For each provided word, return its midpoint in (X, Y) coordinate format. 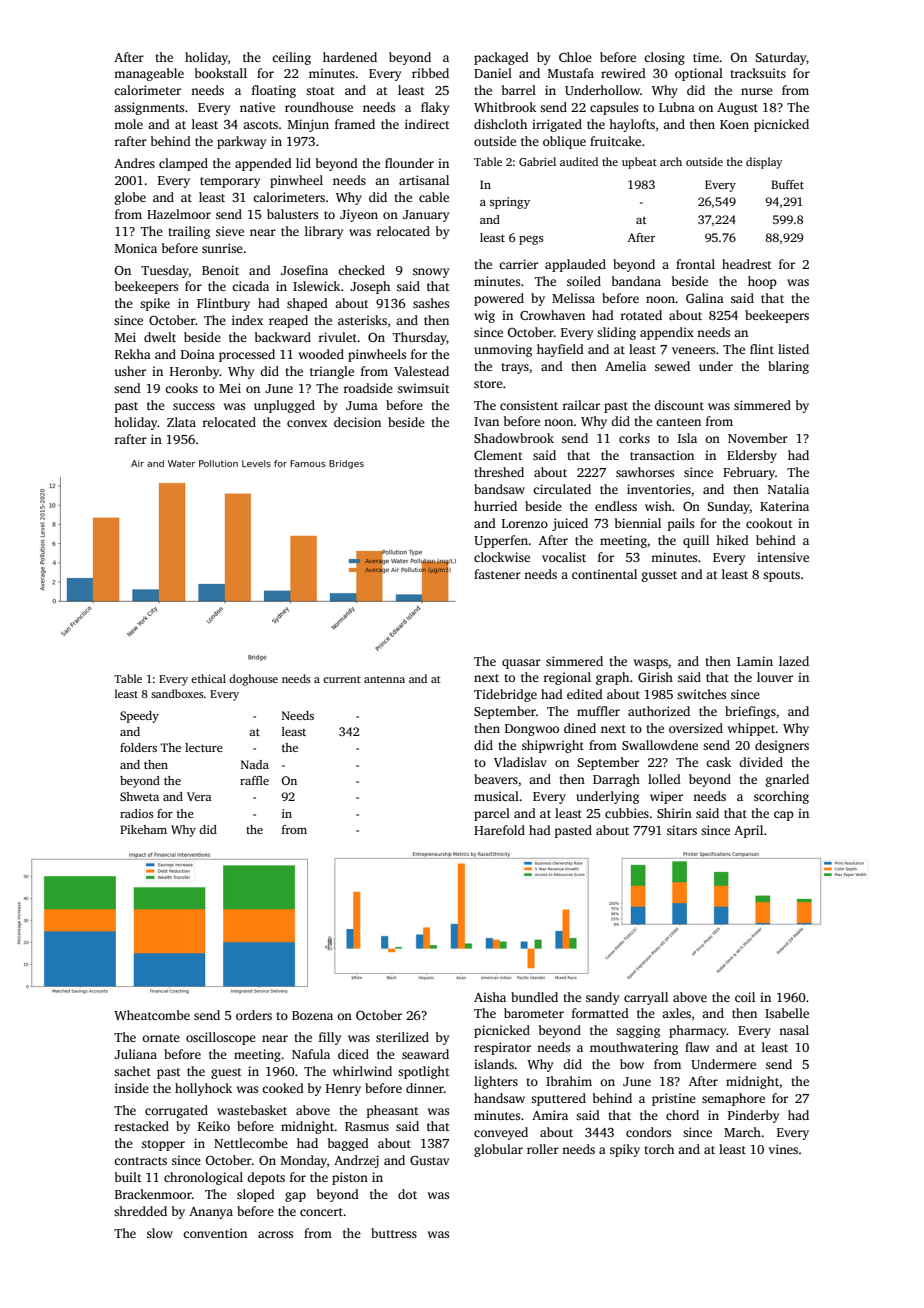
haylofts (632, 125)
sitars (682, 830)
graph (612, 678)
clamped (183, 164)
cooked (283, 1088)
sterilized (402, 1037)
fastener (497, 574)
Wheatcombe (152, 1015)
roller (543, 1149)
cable (434, 197)
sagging (638, 1031)
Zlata (181, 422)
